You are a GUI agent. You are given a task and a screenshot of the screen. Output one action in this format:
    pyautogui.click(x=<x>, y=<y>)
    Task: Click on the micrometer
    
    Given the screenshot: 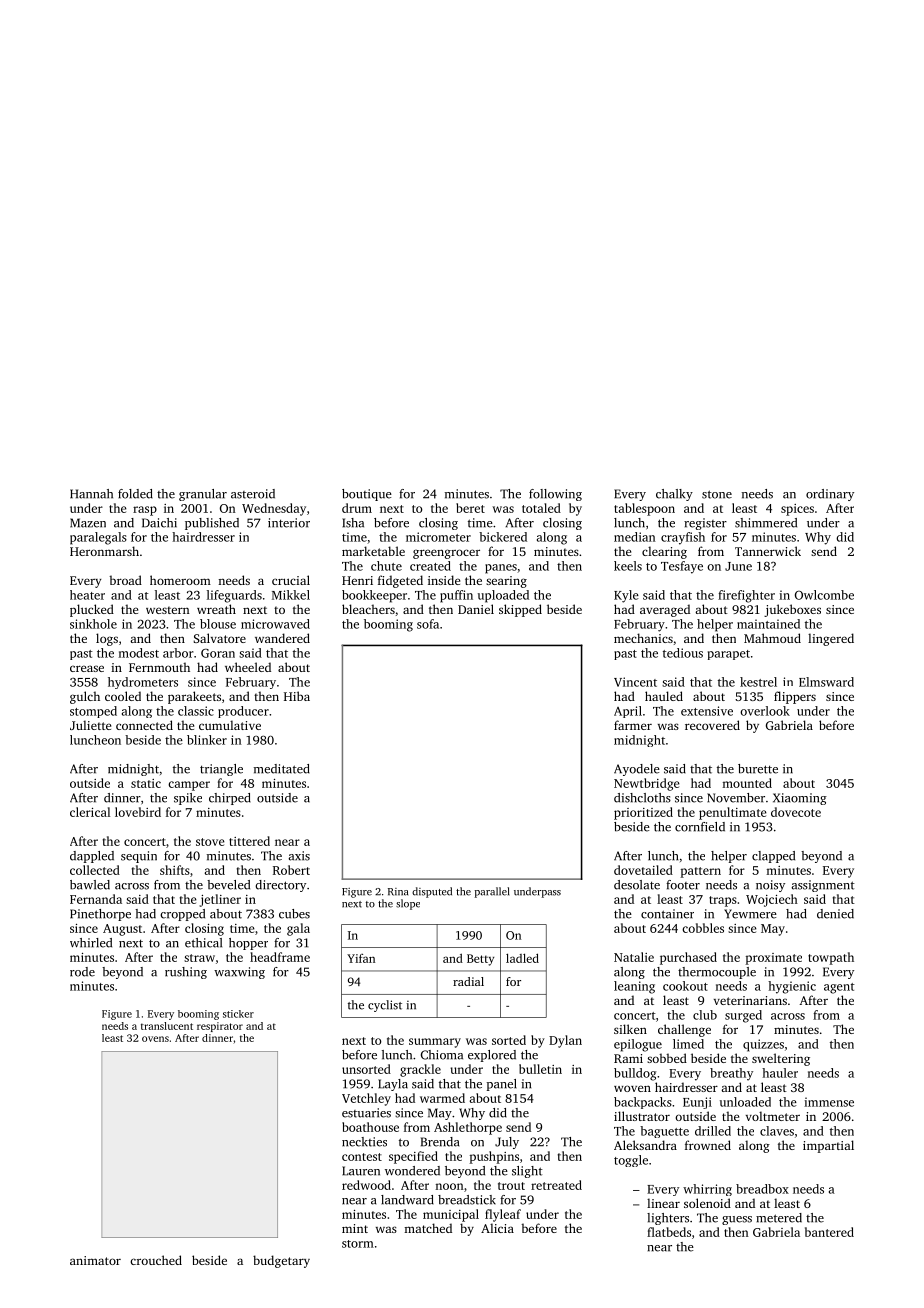 What is the action you would take?
    pyautogui.click(x=438, y=537)
